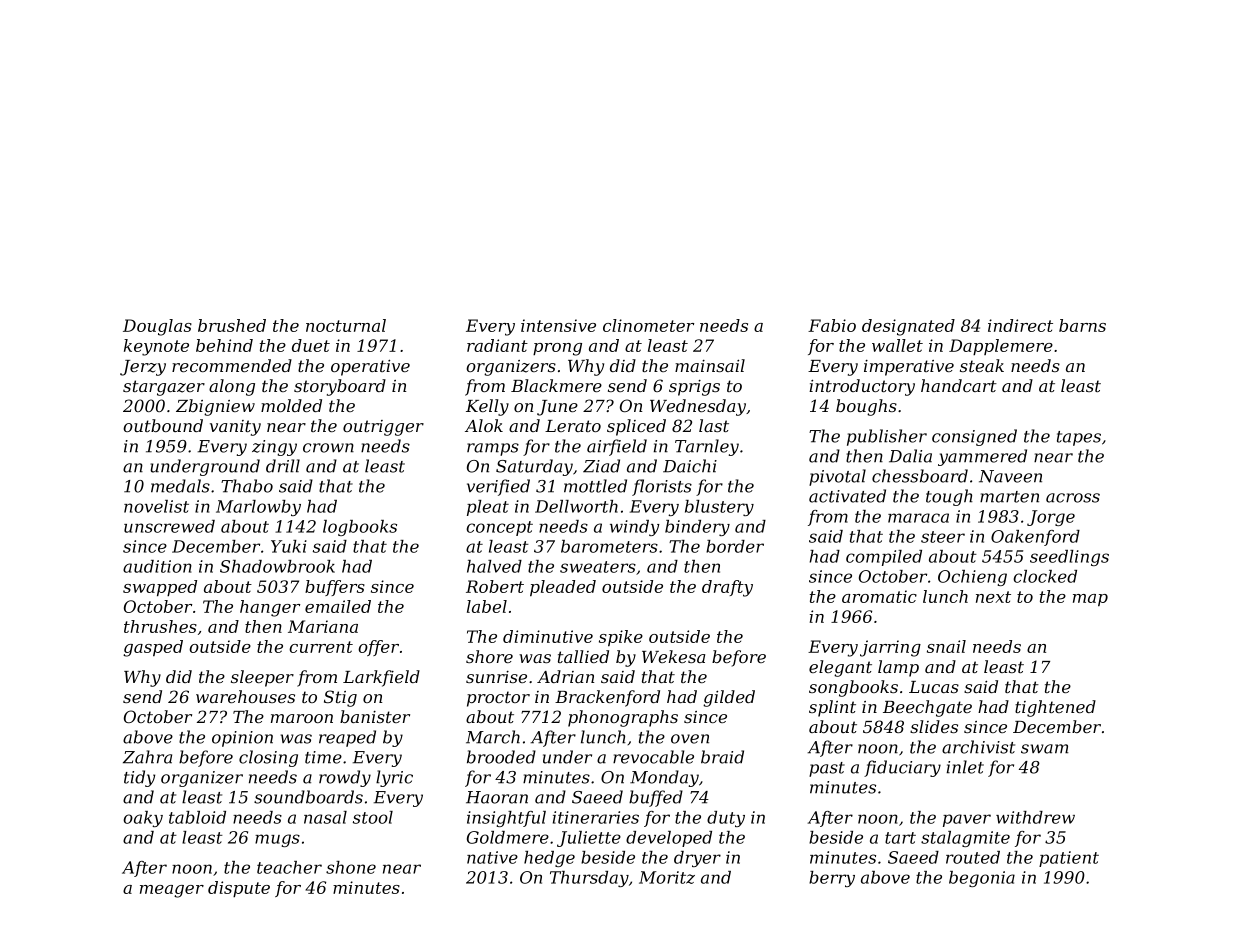 The width and height of the document is (1233, 952). I want to click on March, so click(493, 737).
